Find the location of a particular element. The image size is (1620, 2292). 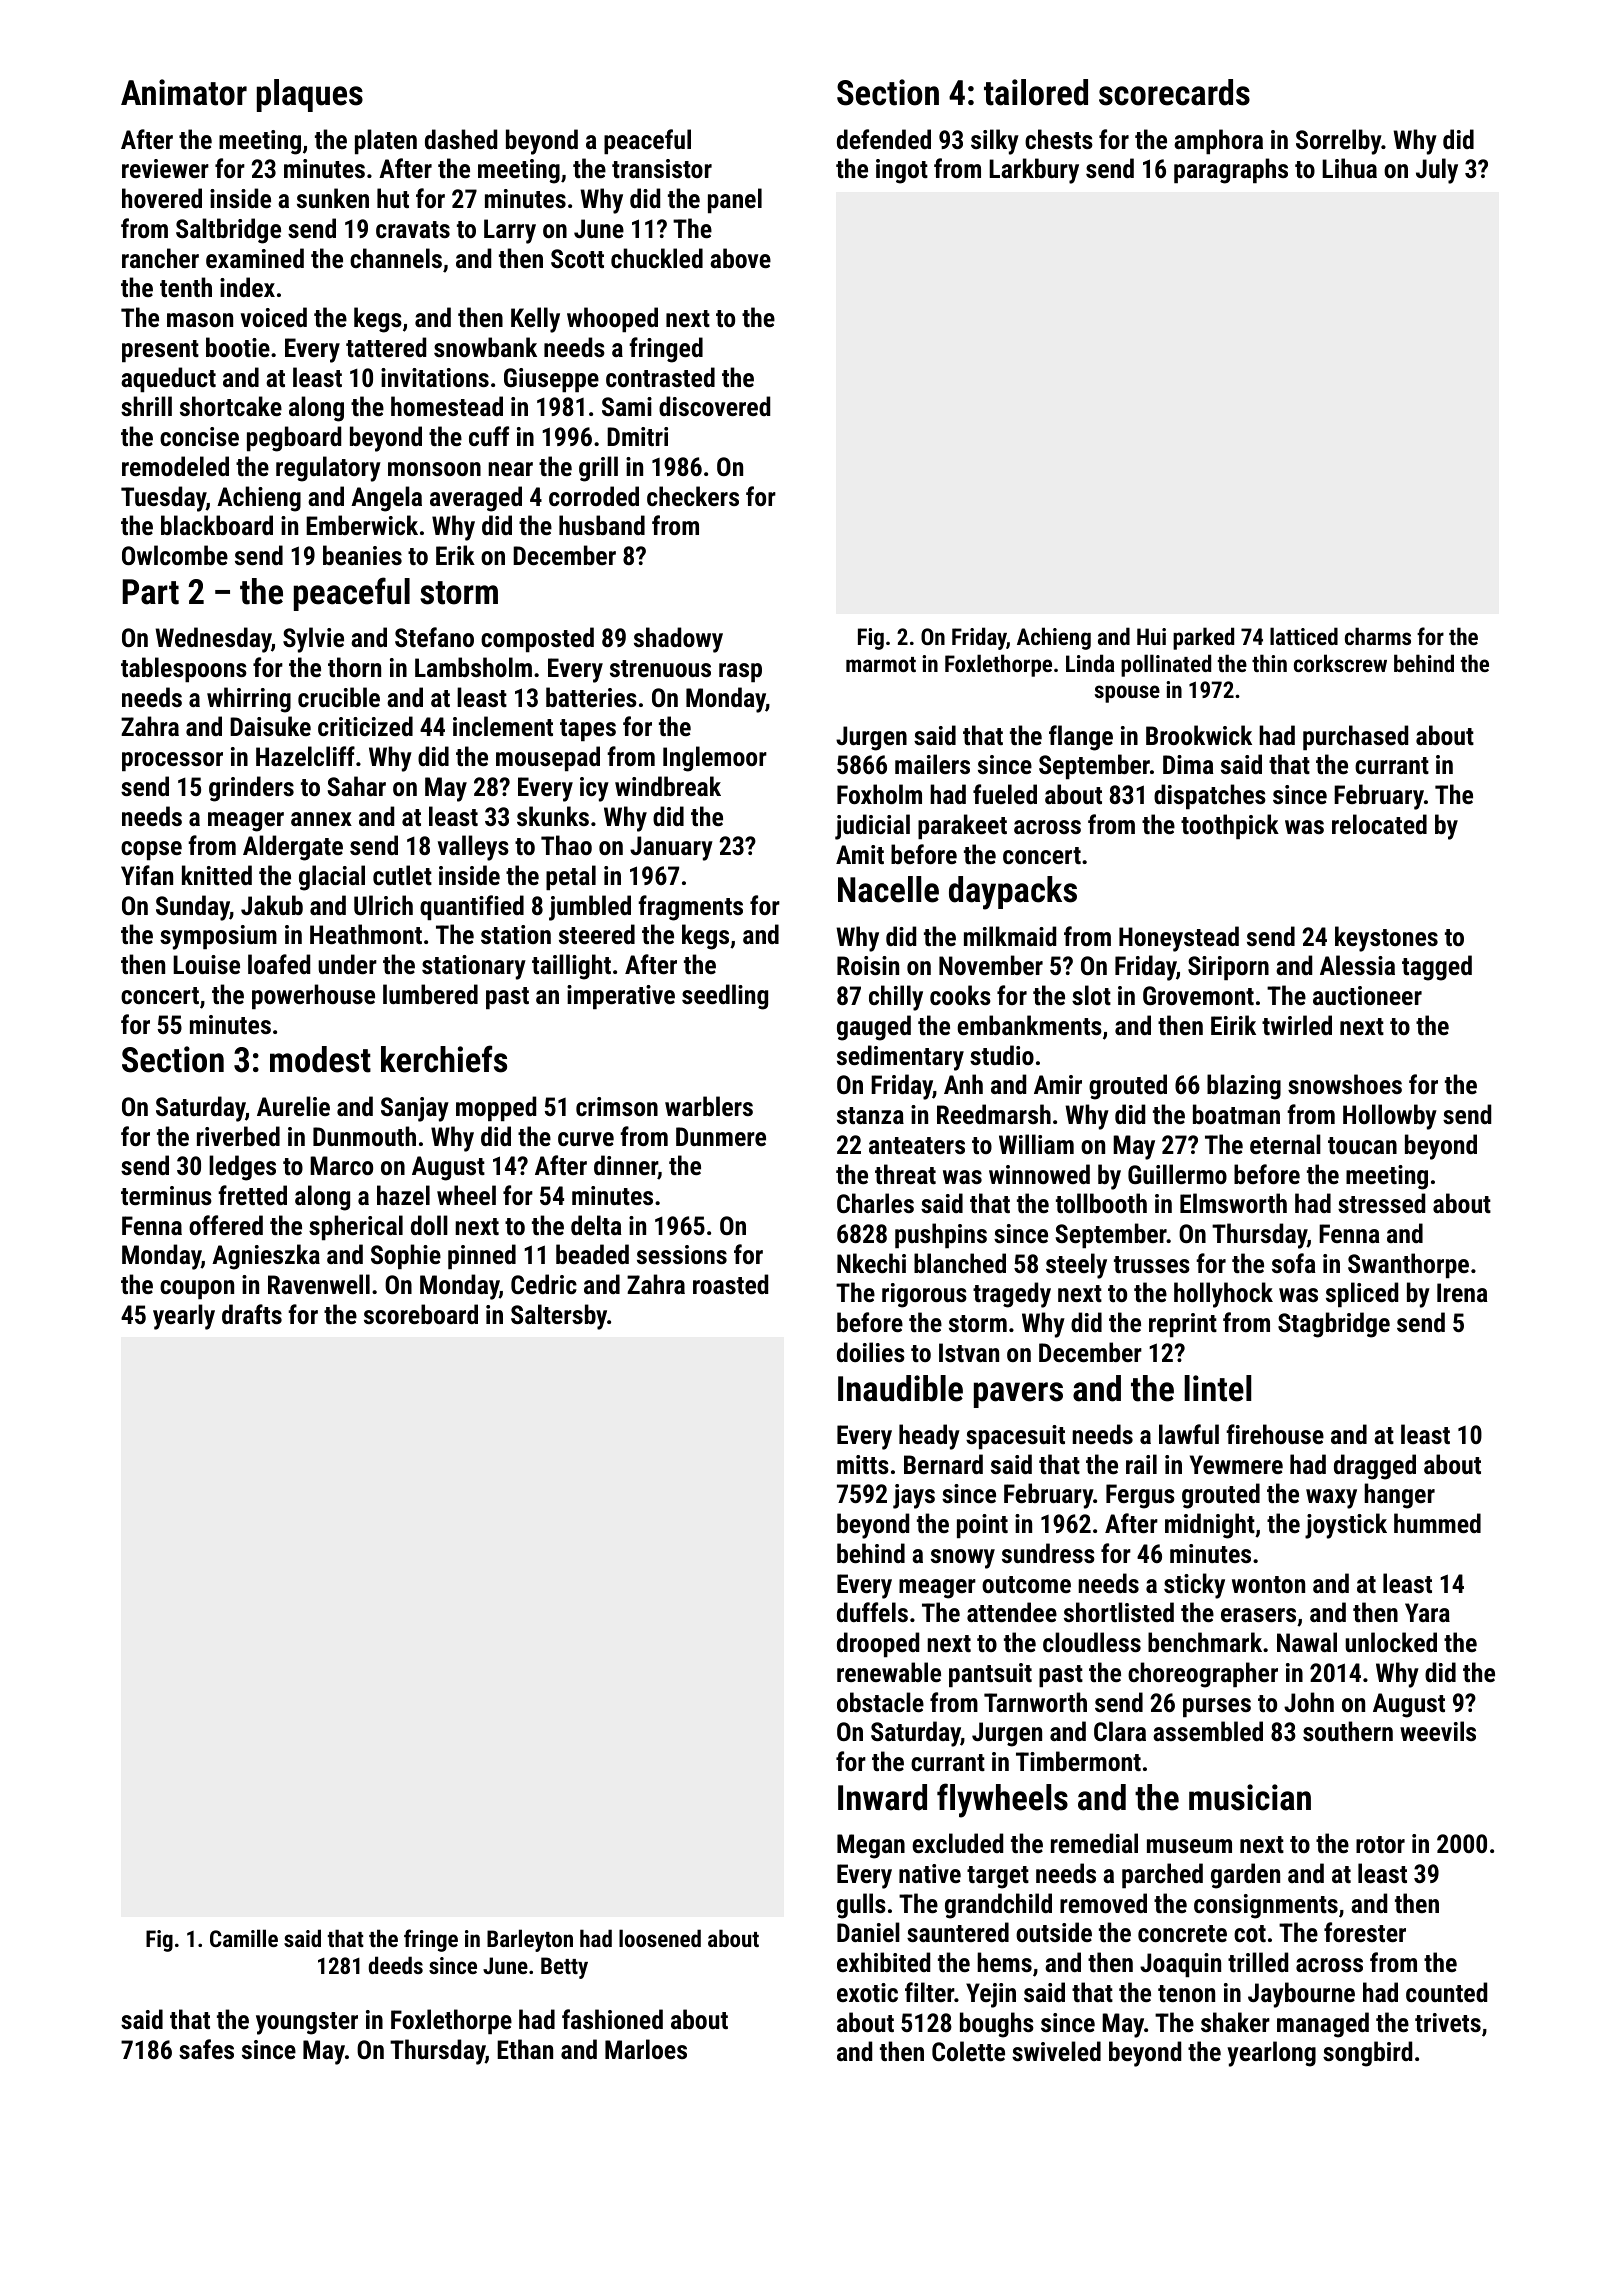

Sorrelby is located at coordinates (1338, 142).
